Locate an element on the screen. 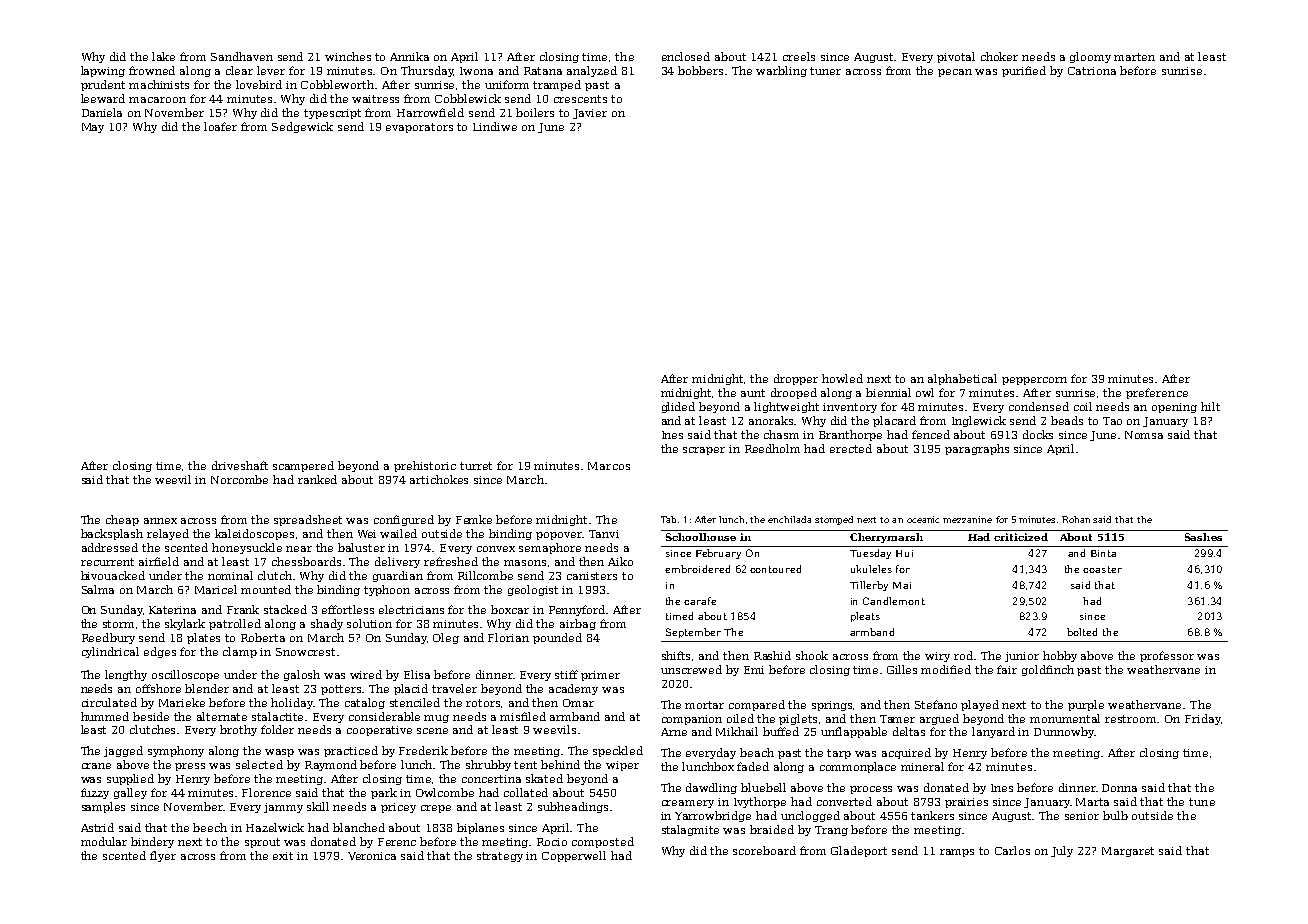  boxcar is located at coordinates (510, 609).
